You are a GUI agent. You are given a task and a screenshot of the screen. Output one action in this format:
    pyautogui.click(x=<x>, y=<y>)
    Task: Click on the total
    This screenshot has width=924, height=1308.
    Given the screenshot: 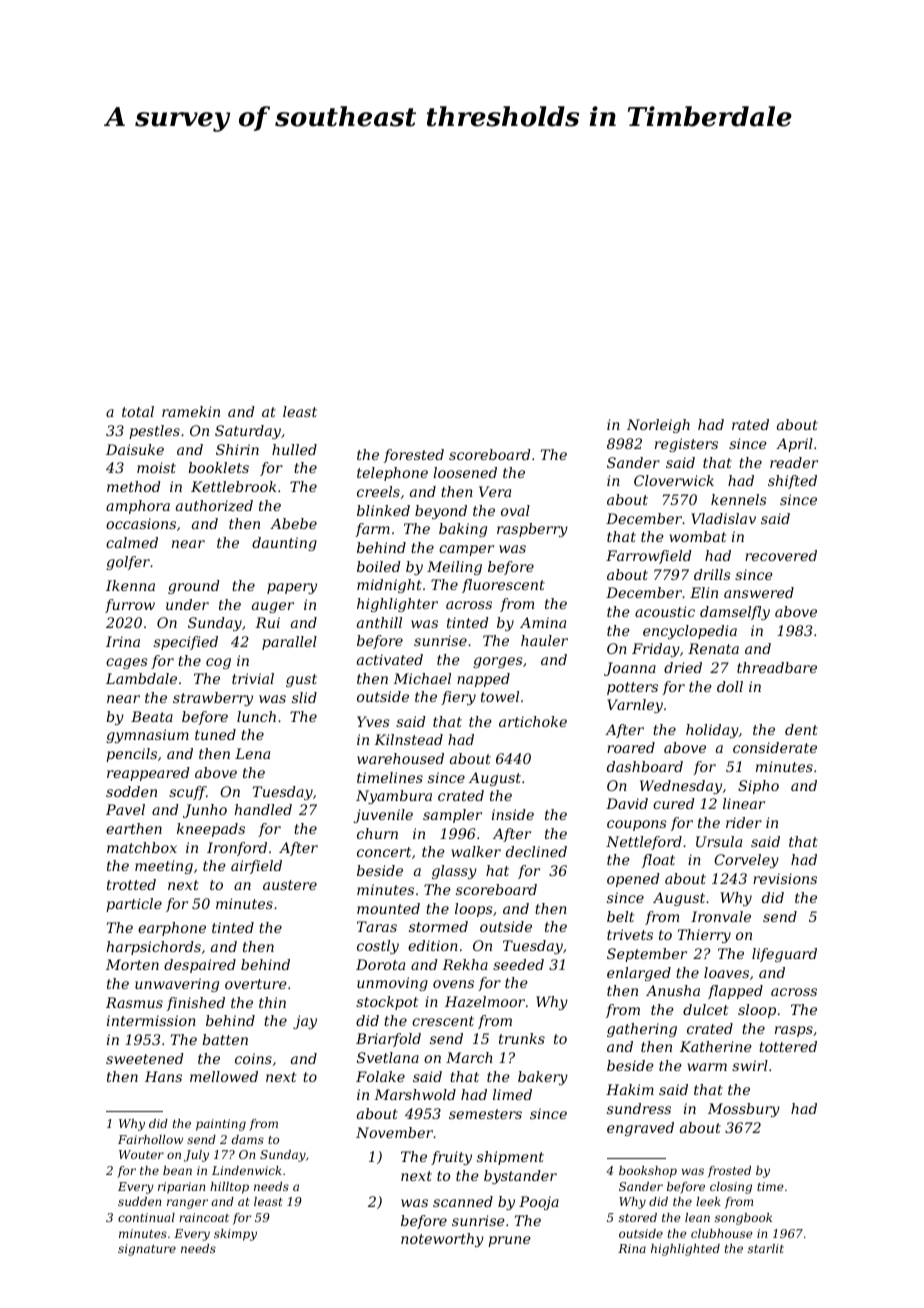 What is the action you would take?
    pyautogui.click(x=138, y=411)
